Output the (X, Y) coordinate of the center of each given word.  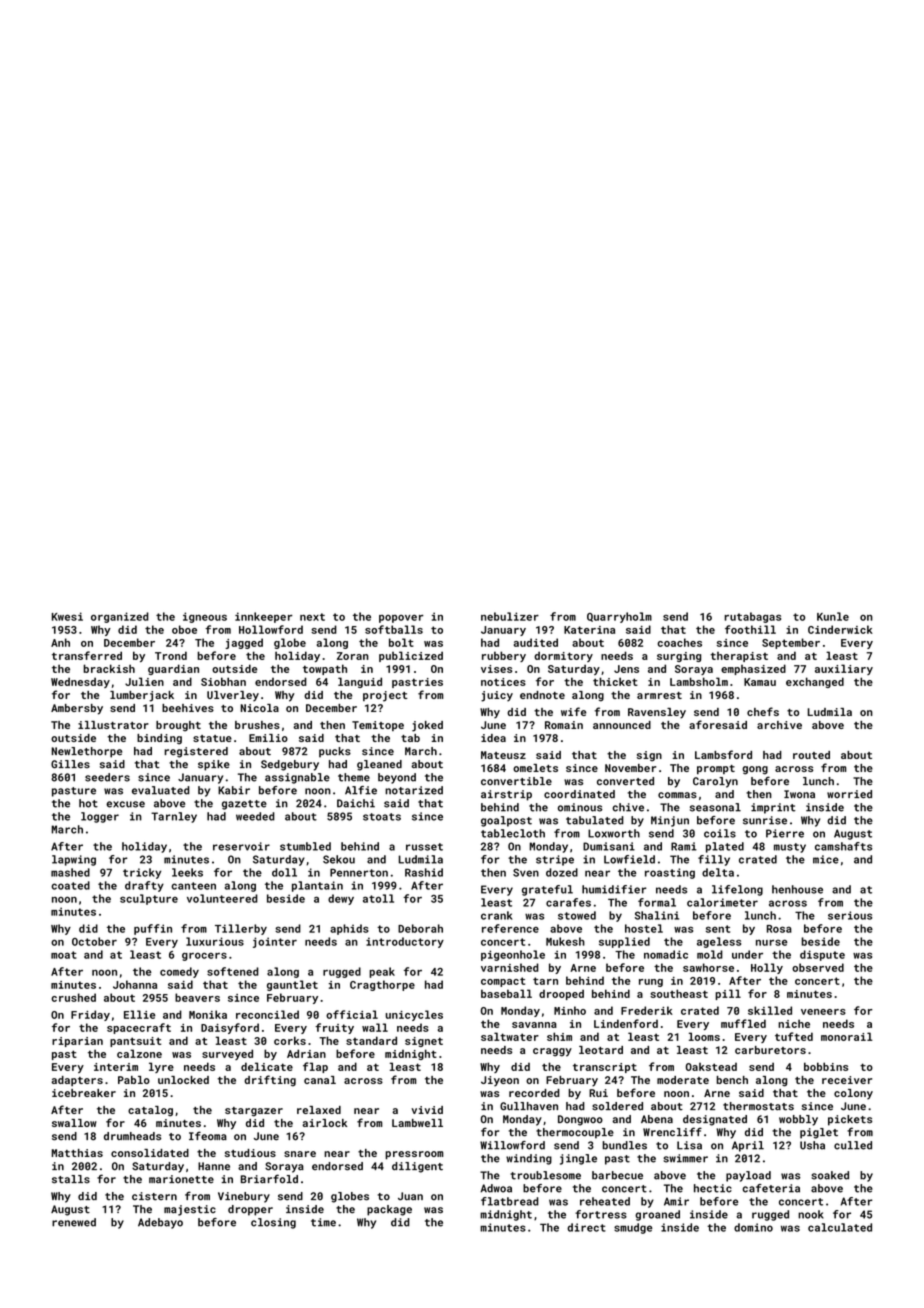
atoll (378, 898)
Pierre (785, 833)
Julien (144, 681)
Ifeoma (208, 1136)
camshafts (843, 846)
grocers (204, 956)
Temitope (378, 726)
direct (586, 1227)
